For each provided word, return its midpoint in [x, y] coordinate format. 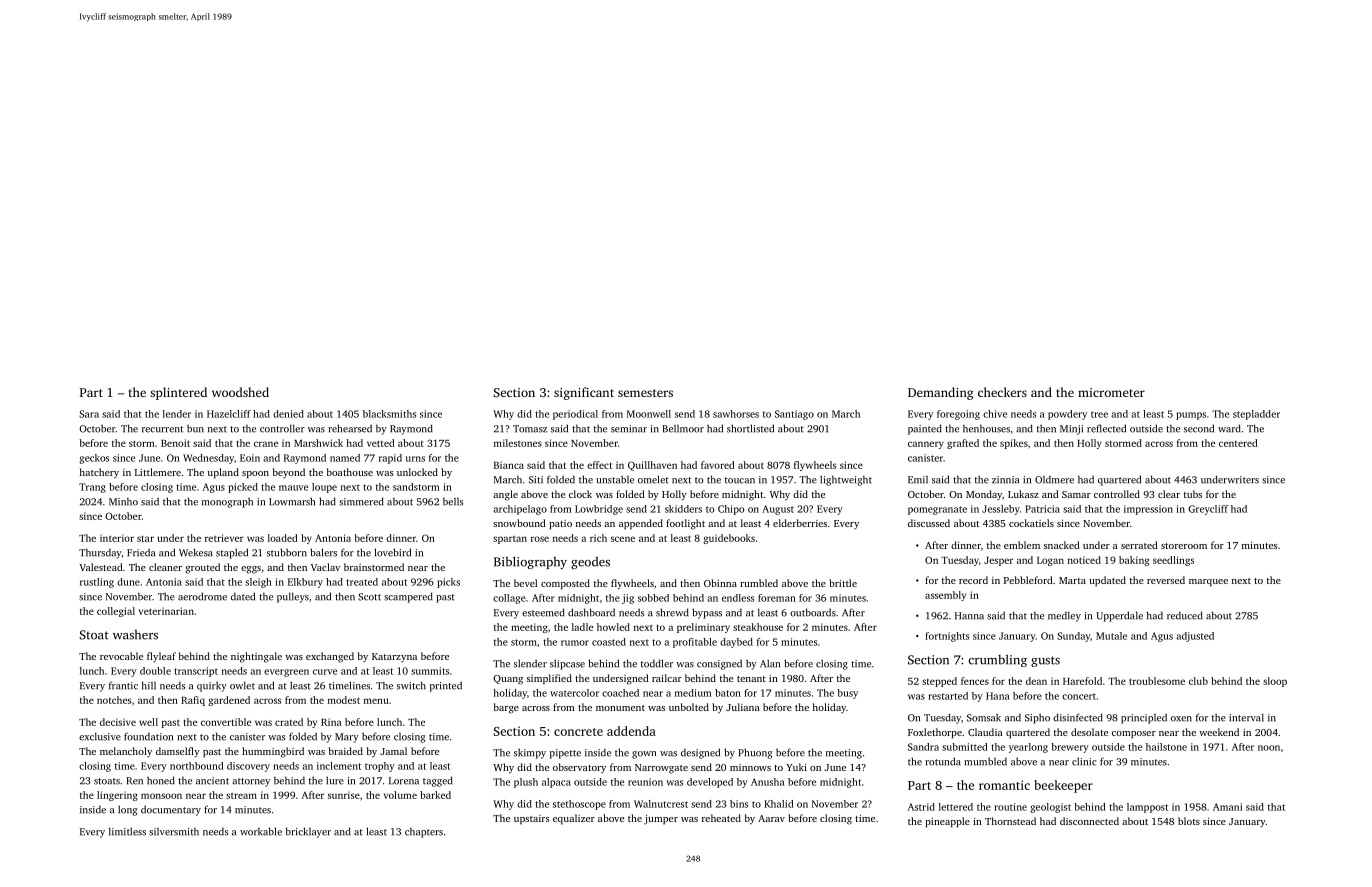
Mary [347, 738]
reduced [1185, 615]
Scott [369, 597]
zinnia [1005, 480]
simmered [361, 501]
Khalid [779, 804]
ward [1229, 428]
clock [580, 494]
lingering [117, 796]
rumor [575, 643]
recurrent [162, 429]
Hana [998, 696]
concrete [578, 732]
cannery [926, 445]
